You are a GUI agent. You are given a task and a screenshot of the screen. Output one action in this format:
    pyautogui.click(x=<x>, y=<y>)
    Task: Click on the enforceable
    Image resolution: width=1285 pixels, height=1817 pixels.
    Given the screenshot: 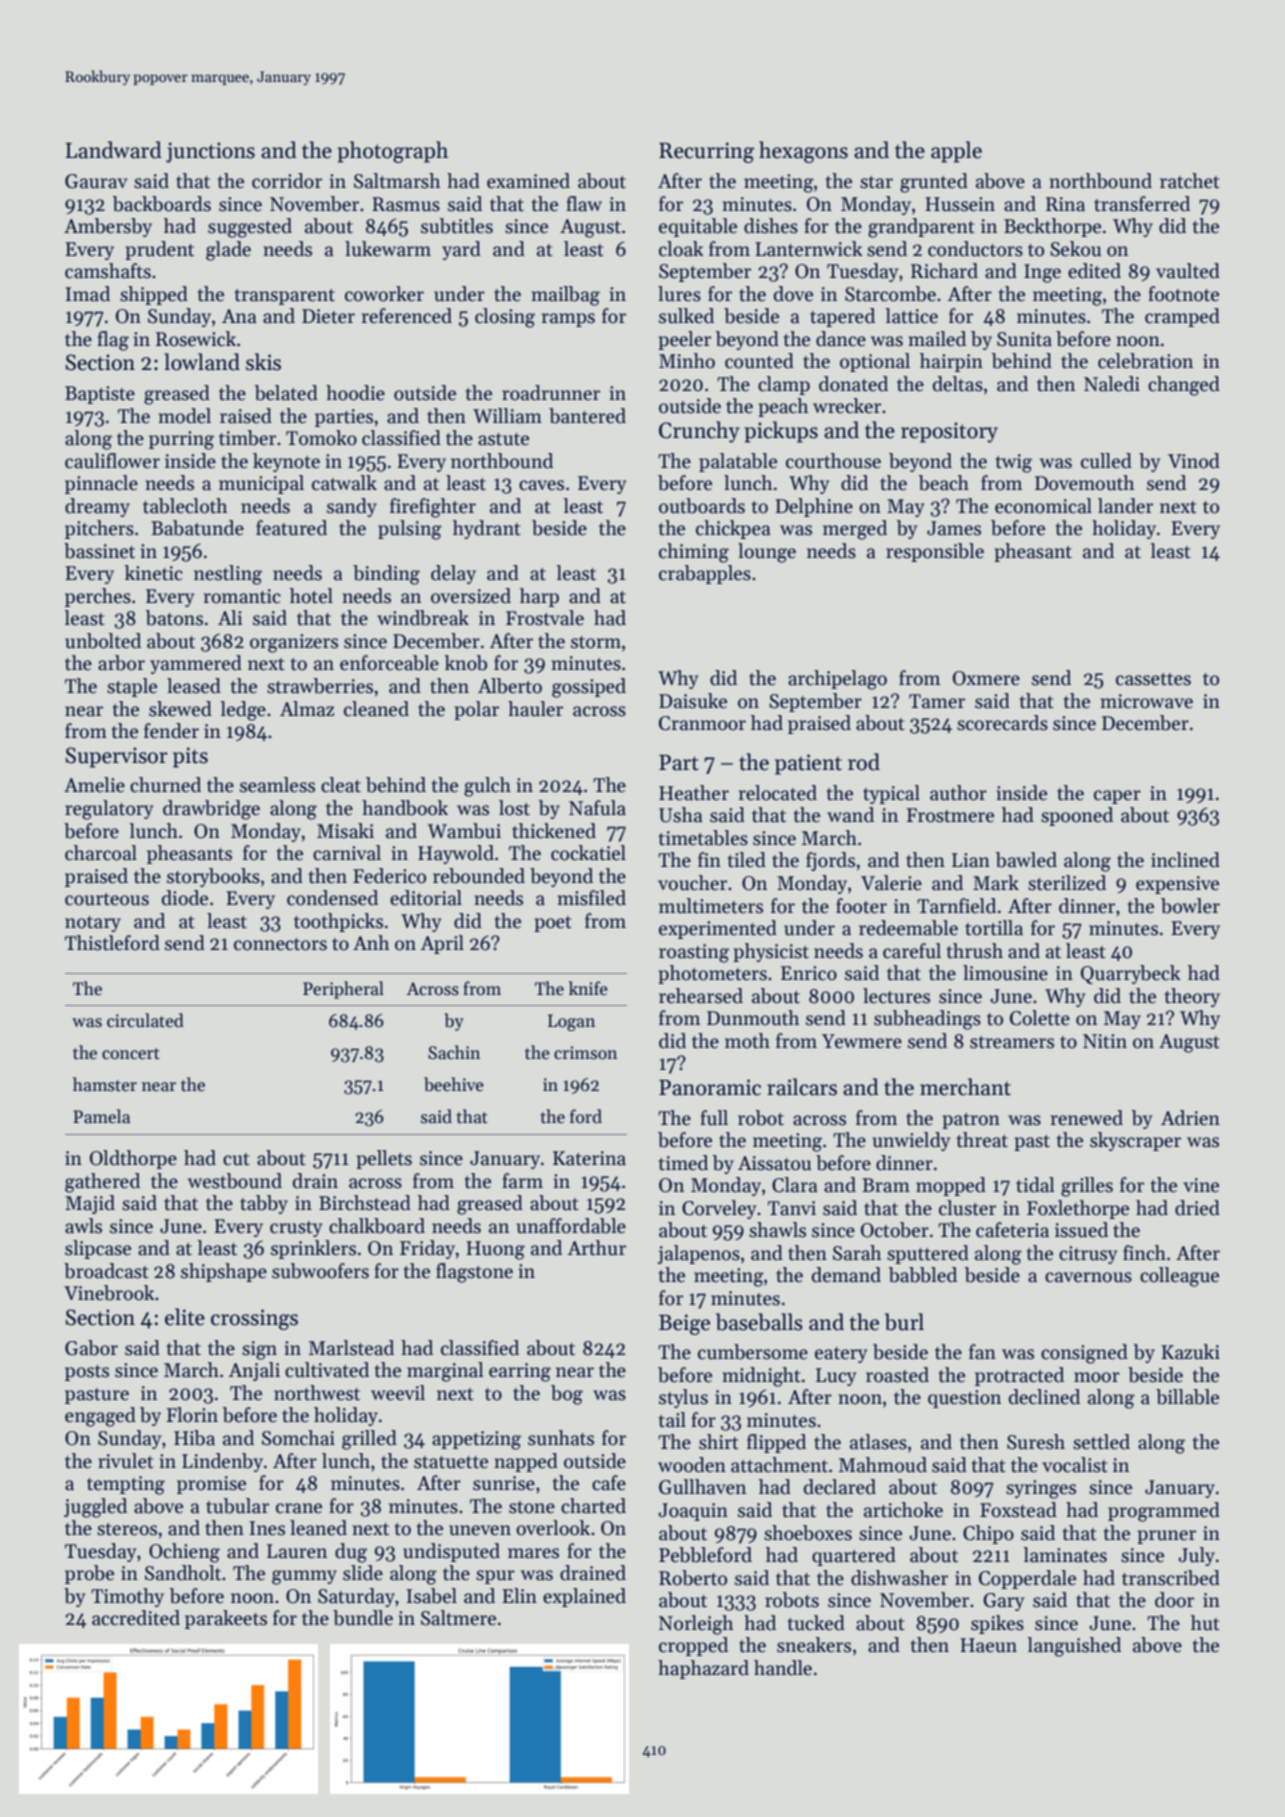 What is the action you would take?
    pyautogui.click(x=389, y=663)
